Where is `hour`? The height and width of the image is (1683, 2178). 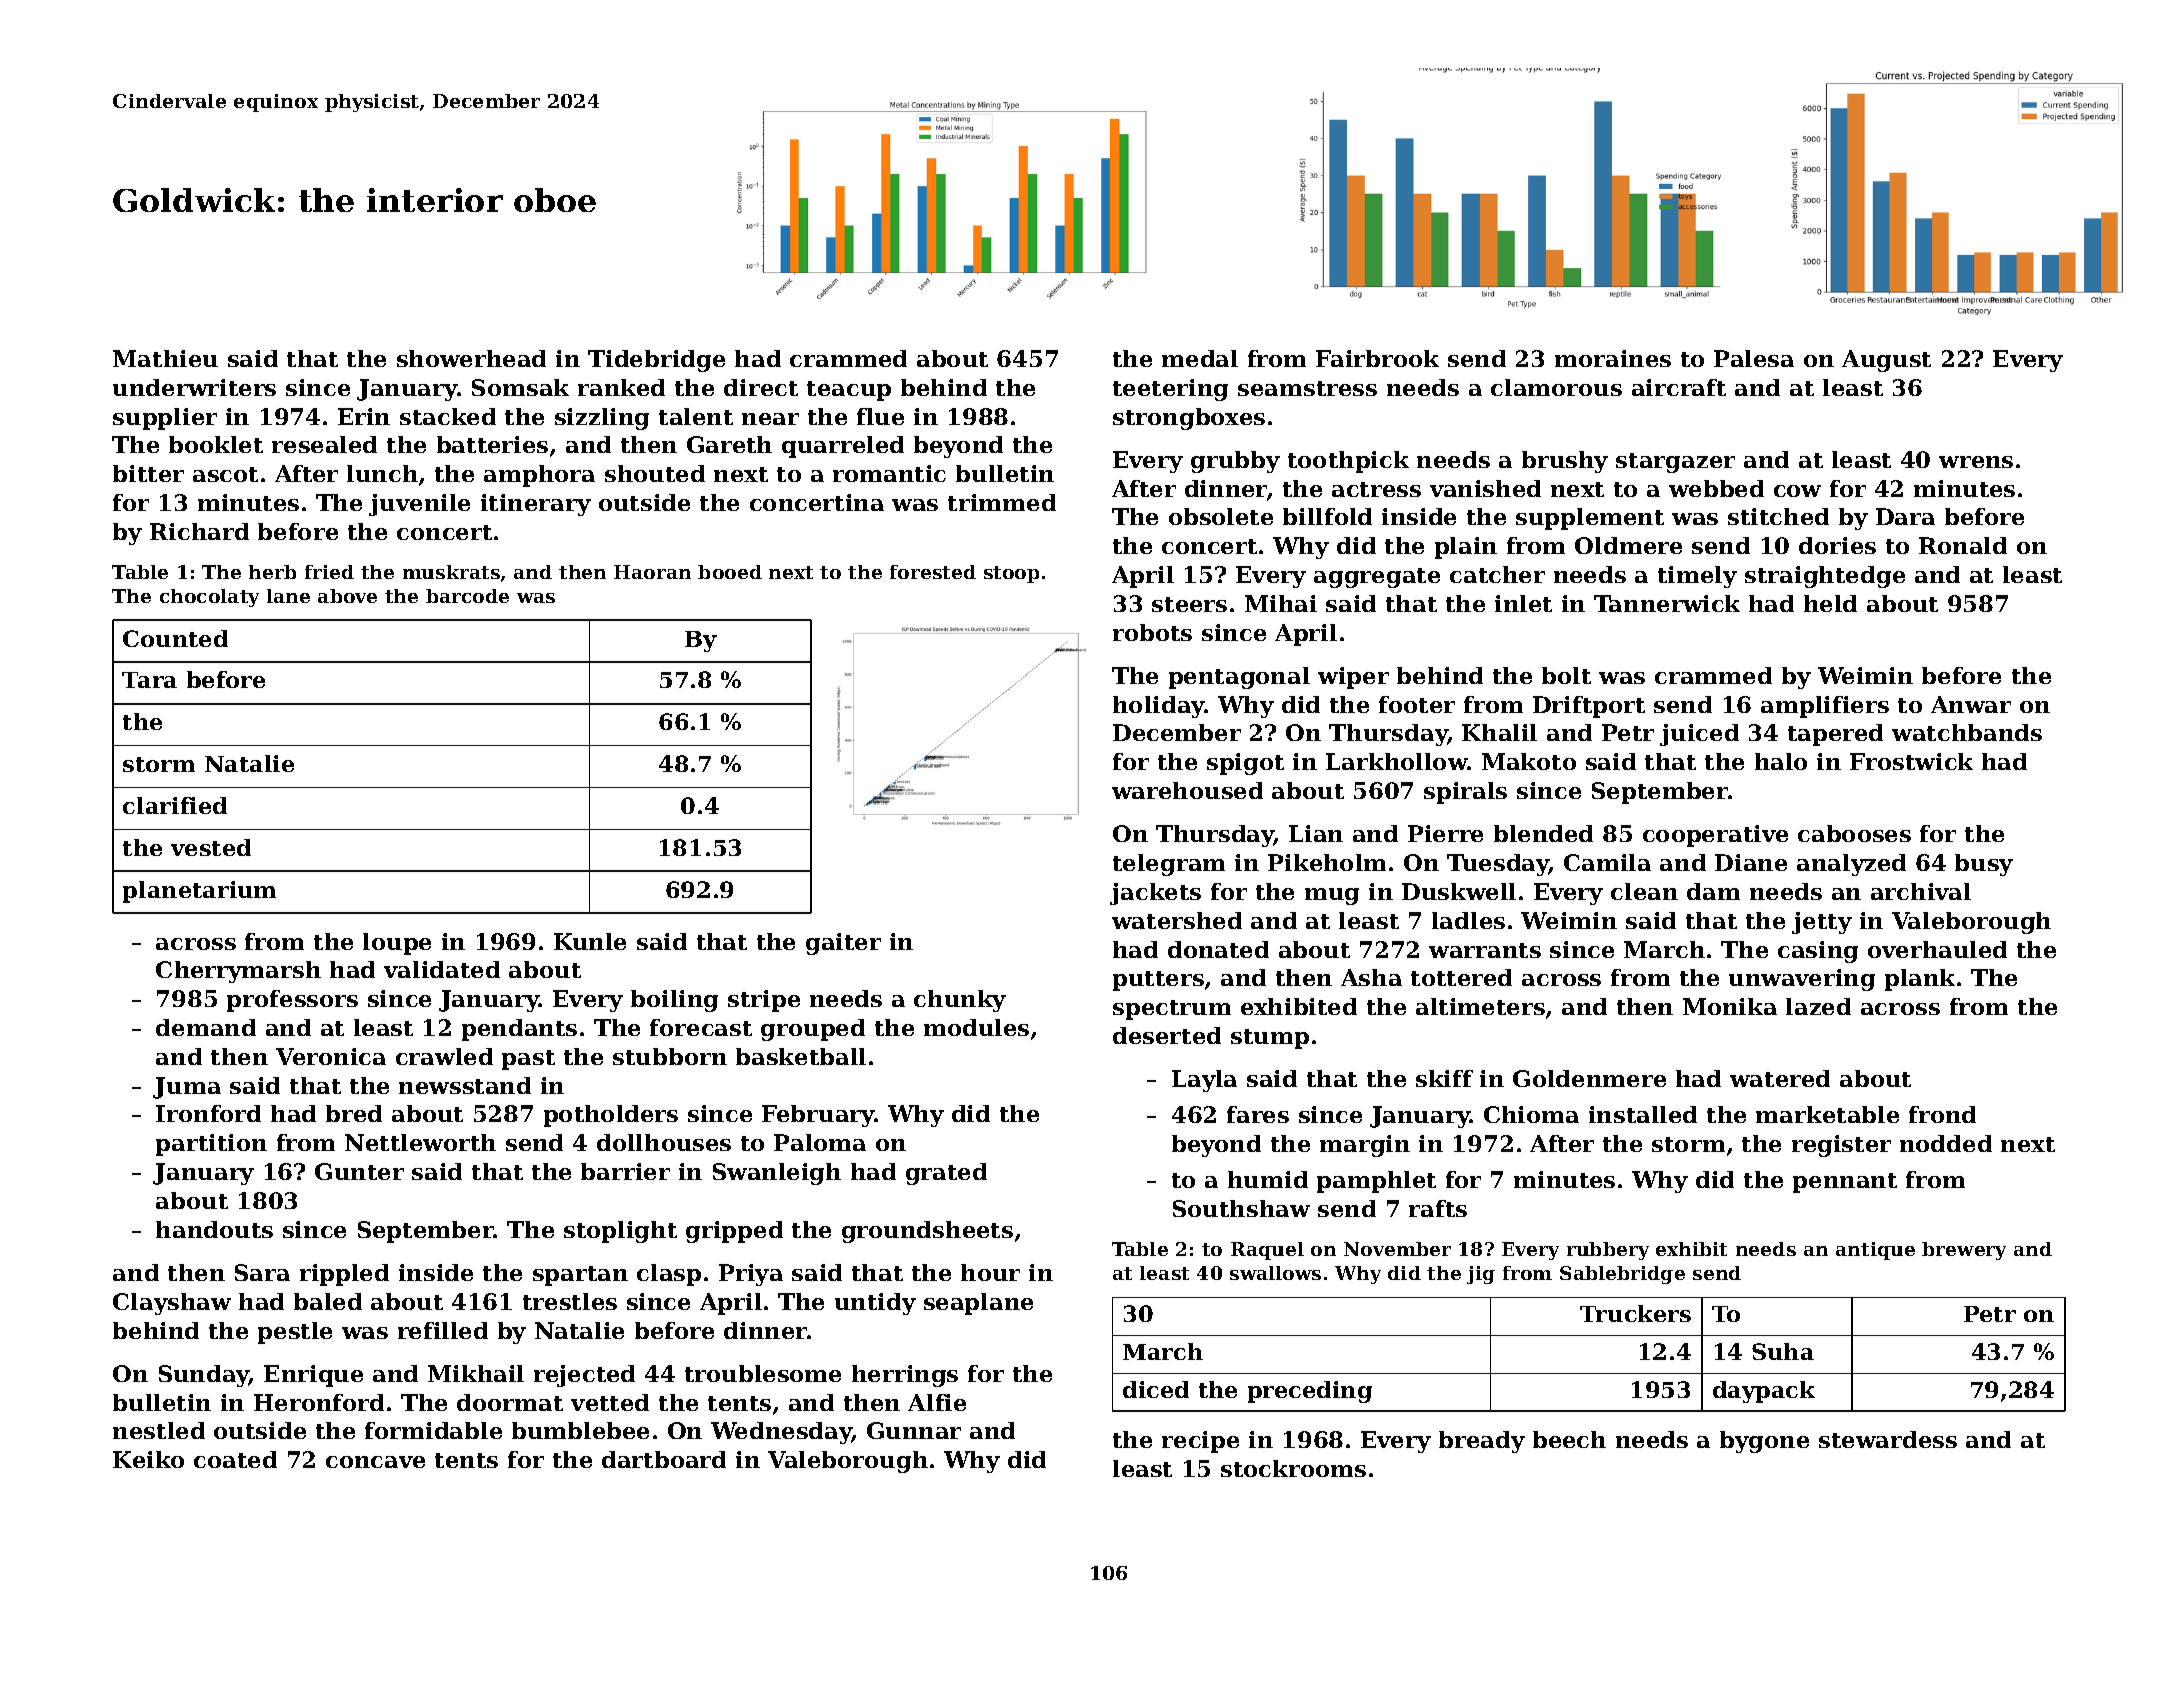 hour is located at coordinates (990, 1272).
